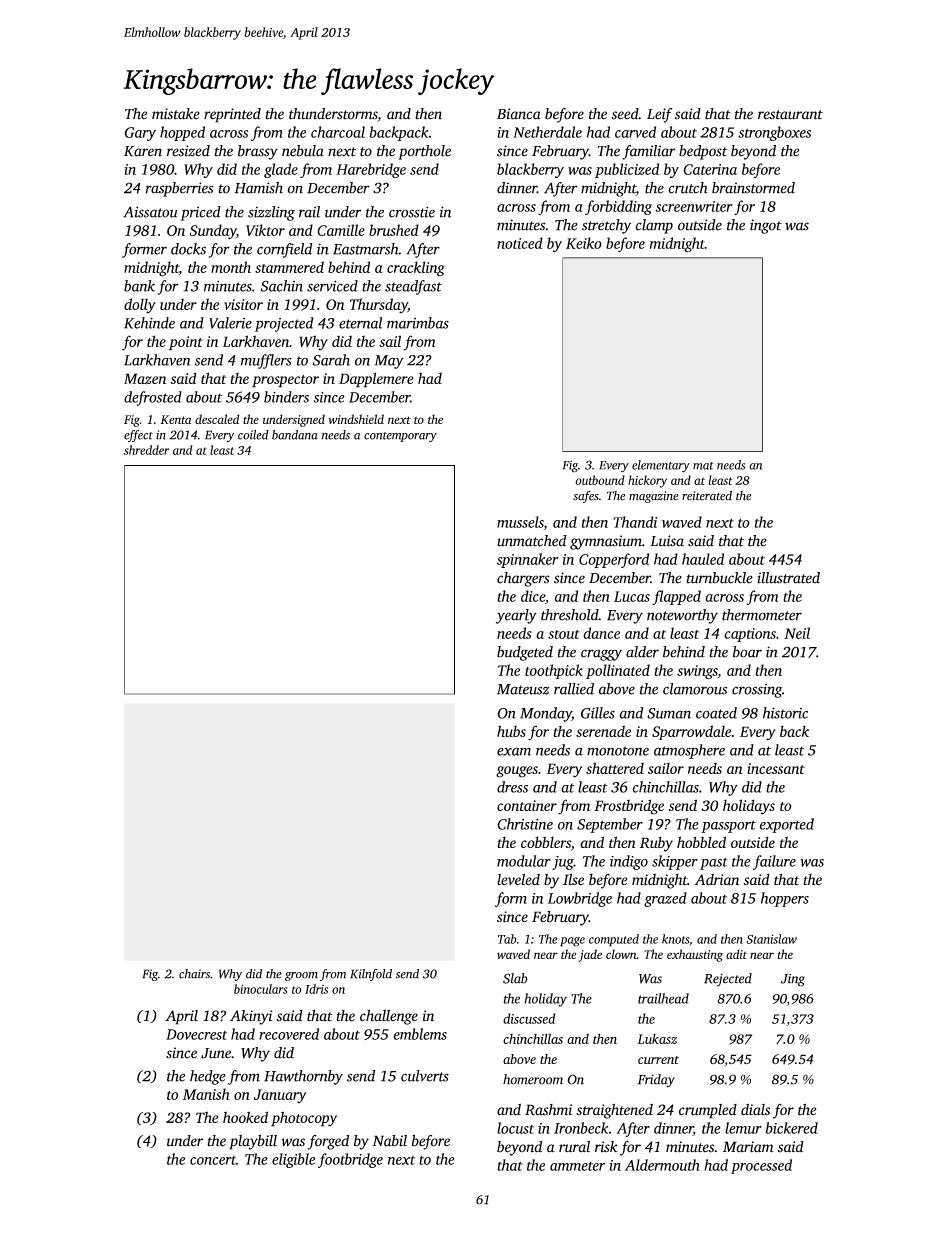 The image size is (952, 1233). Describe the element at coordinates (520, 523) in the document. I see `mussels` at that location.
